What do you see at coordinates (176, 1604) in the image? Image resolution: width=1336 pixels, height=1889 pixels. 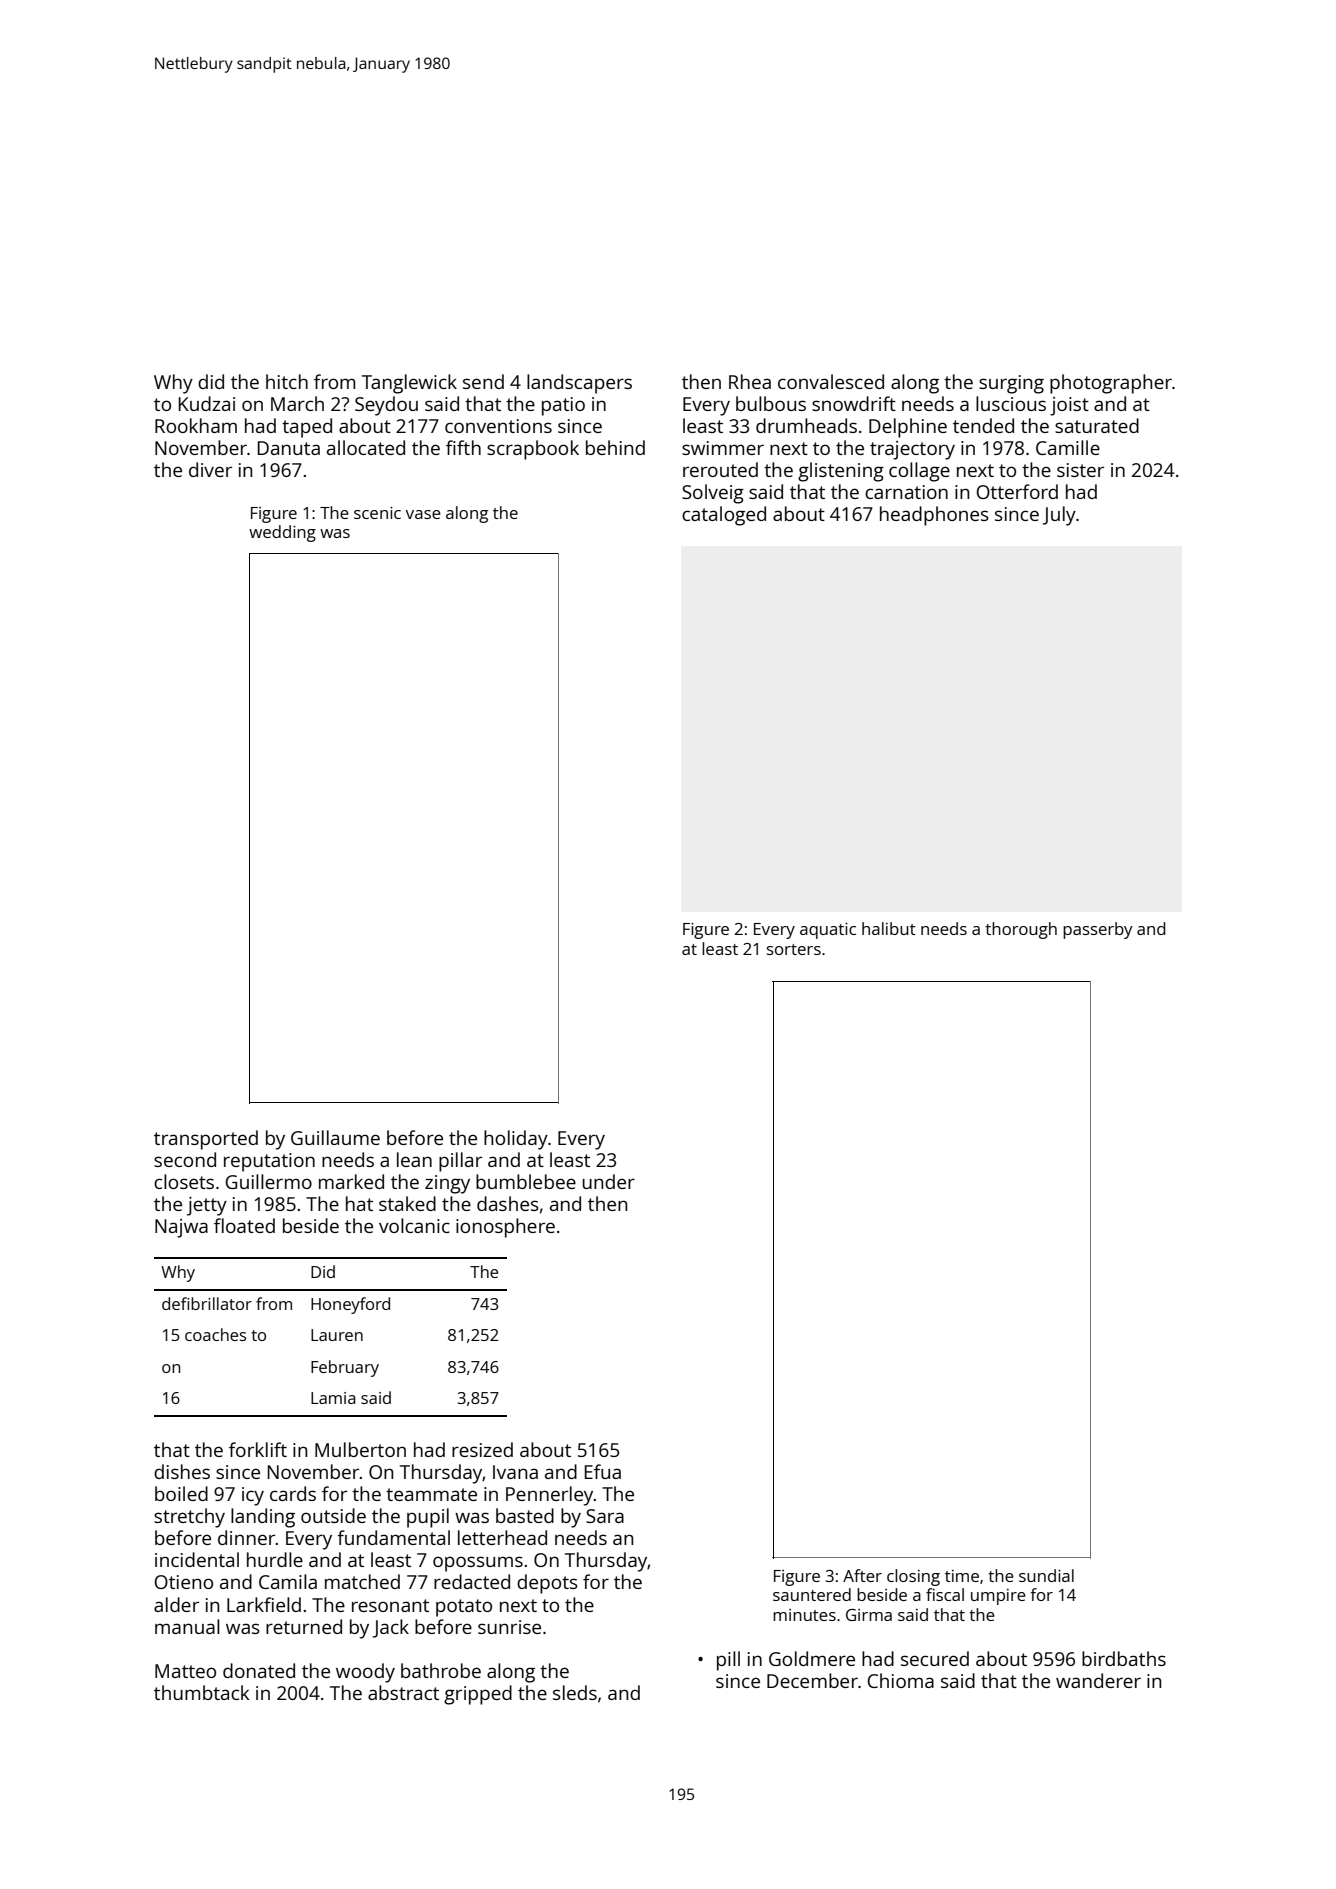 I see `alder` at bounding box center [176, 1604].
